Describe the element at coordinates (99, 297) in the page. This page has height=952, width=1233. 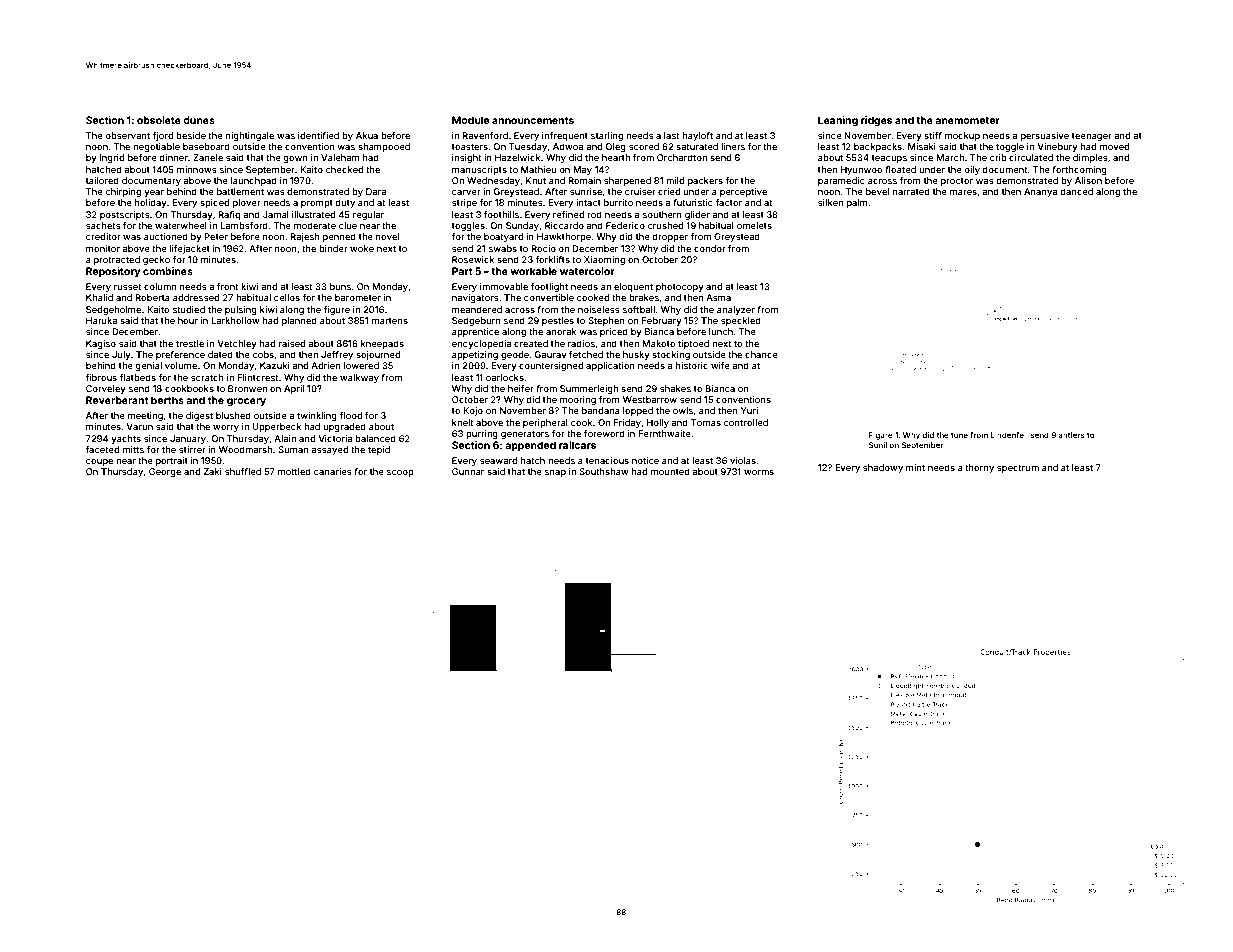
I see `Khalid` at that location.
